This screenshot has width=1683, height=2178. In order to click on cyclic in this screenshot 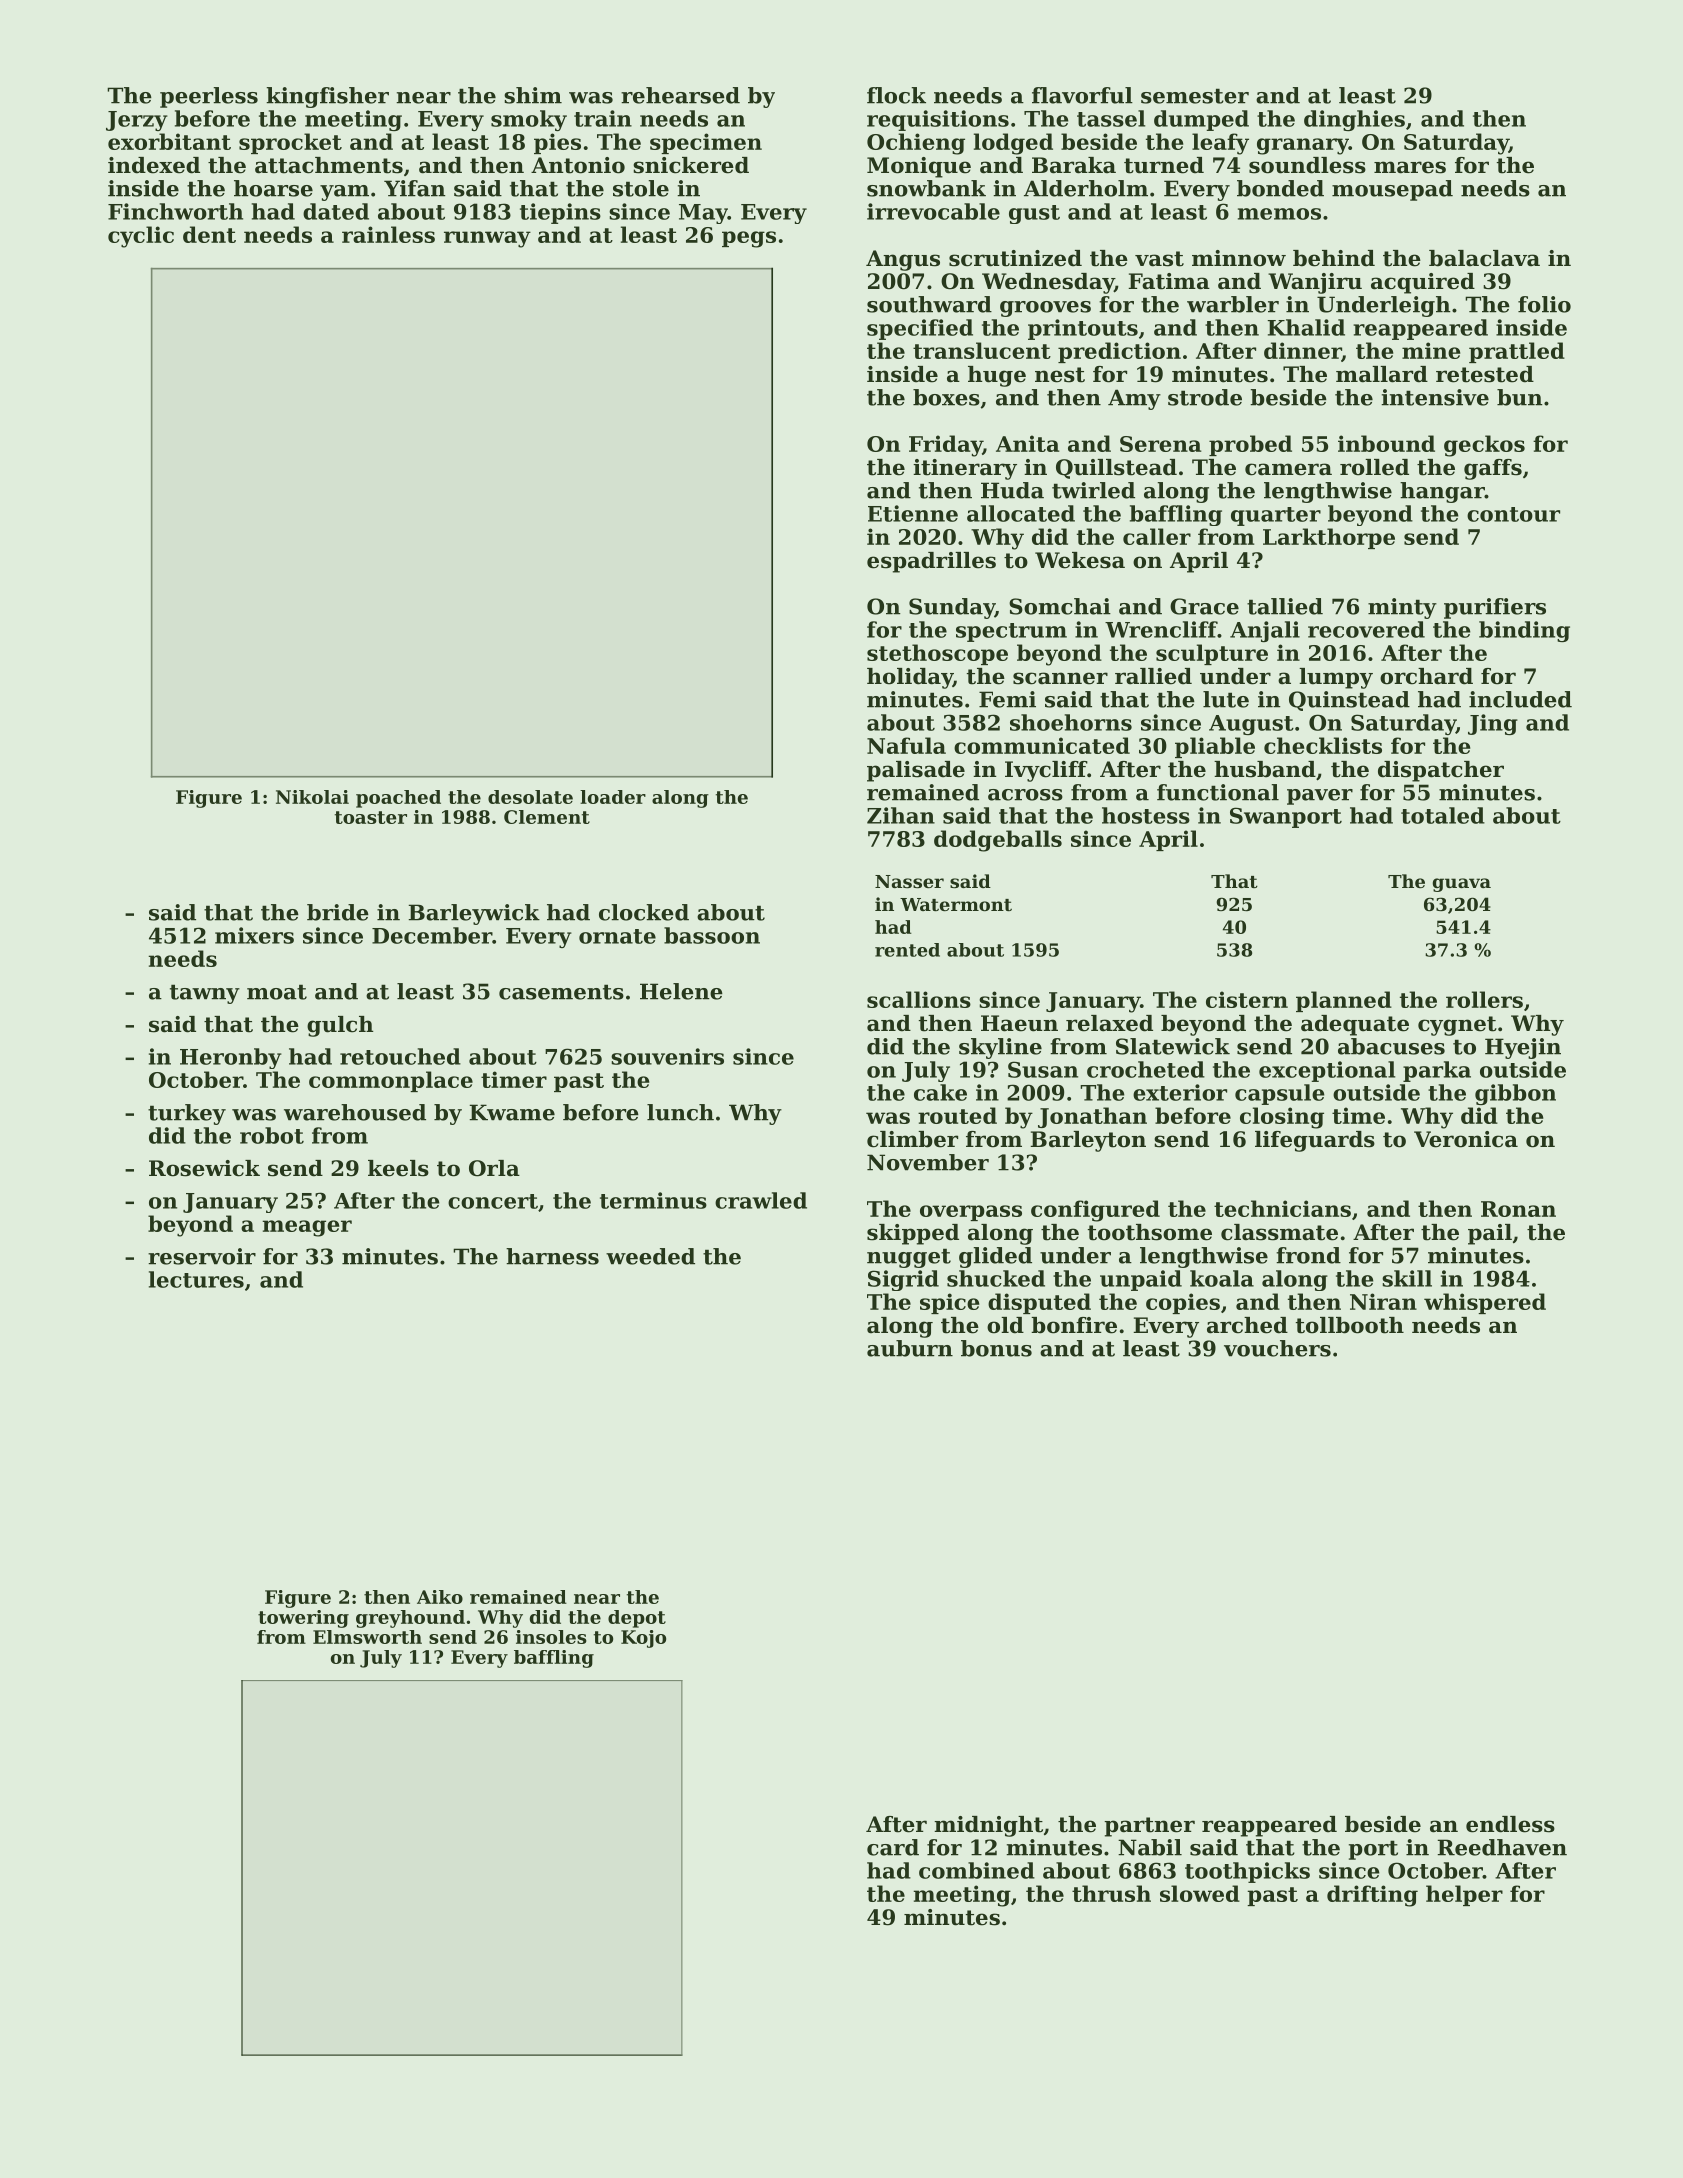, I will do `click(141, 237)`.
